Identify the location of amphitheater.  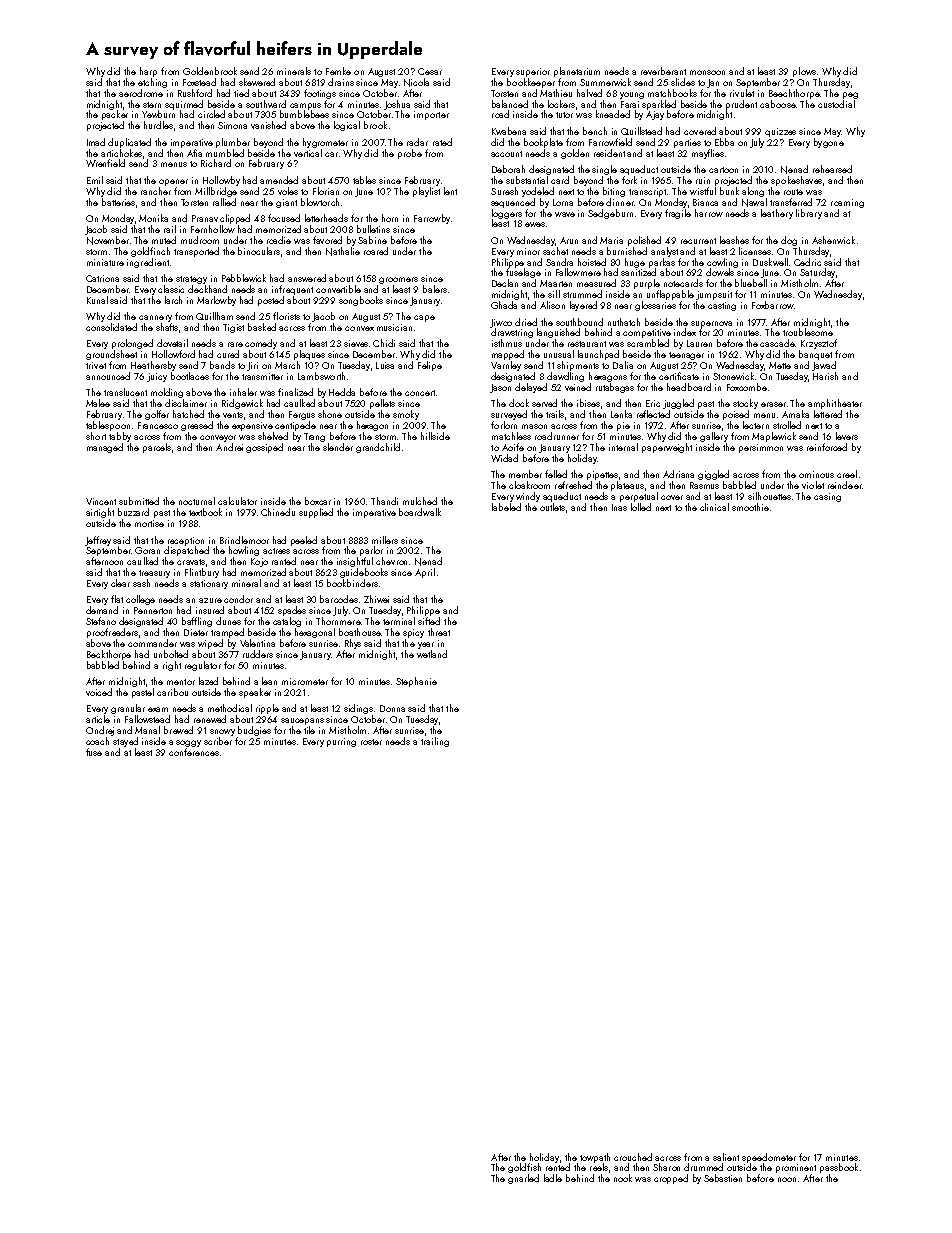
(835, 404).
